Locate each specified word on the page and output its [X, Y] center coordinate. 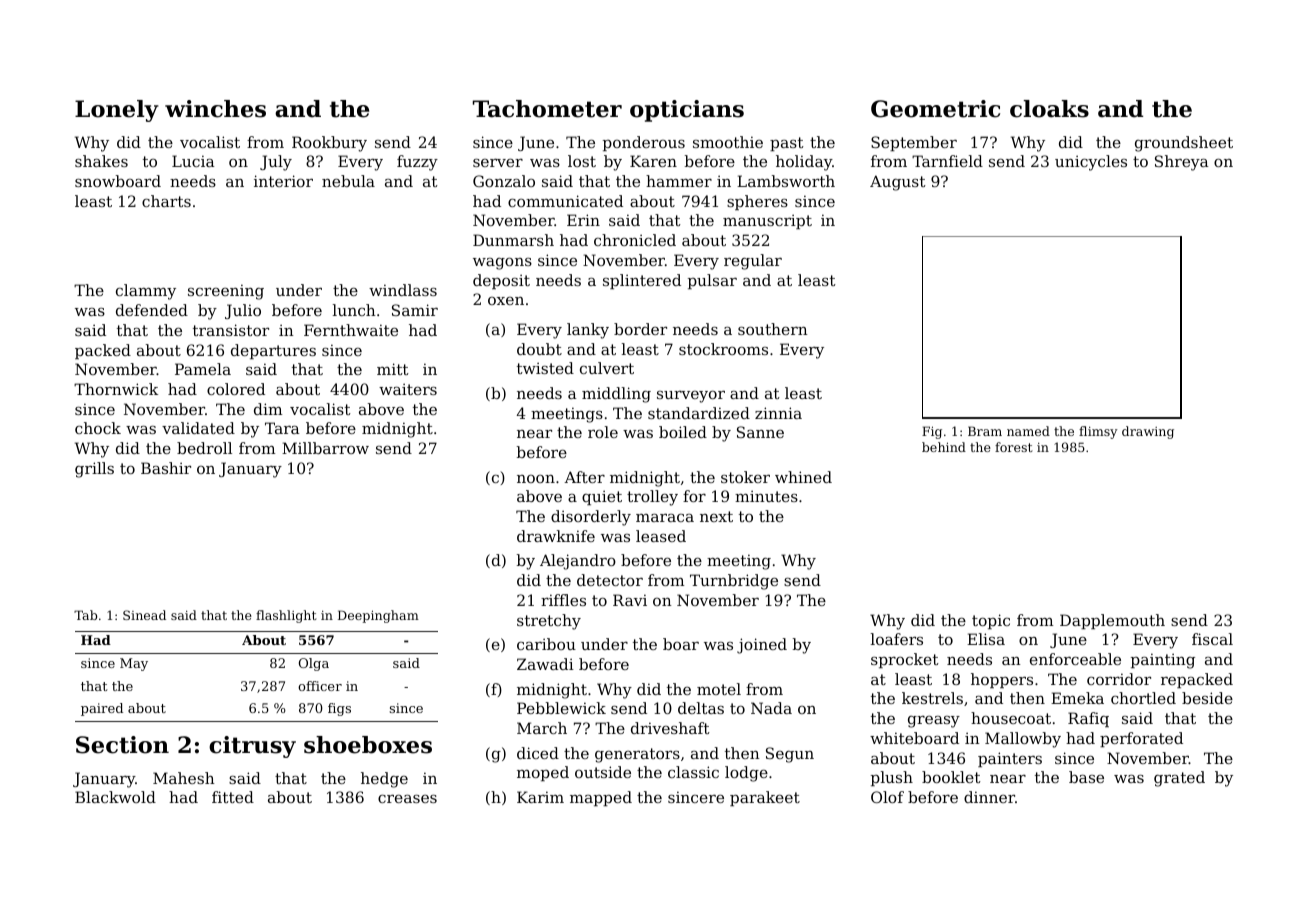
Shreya [1182, 163]
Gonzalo [504, 181]
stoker [745, 477]
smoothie [728, 142]
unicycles [1091, 163]
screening [226, 292]
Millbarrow [325, 448]
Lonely [117, 111]
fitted [233, 797]
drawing [1148, 432]
